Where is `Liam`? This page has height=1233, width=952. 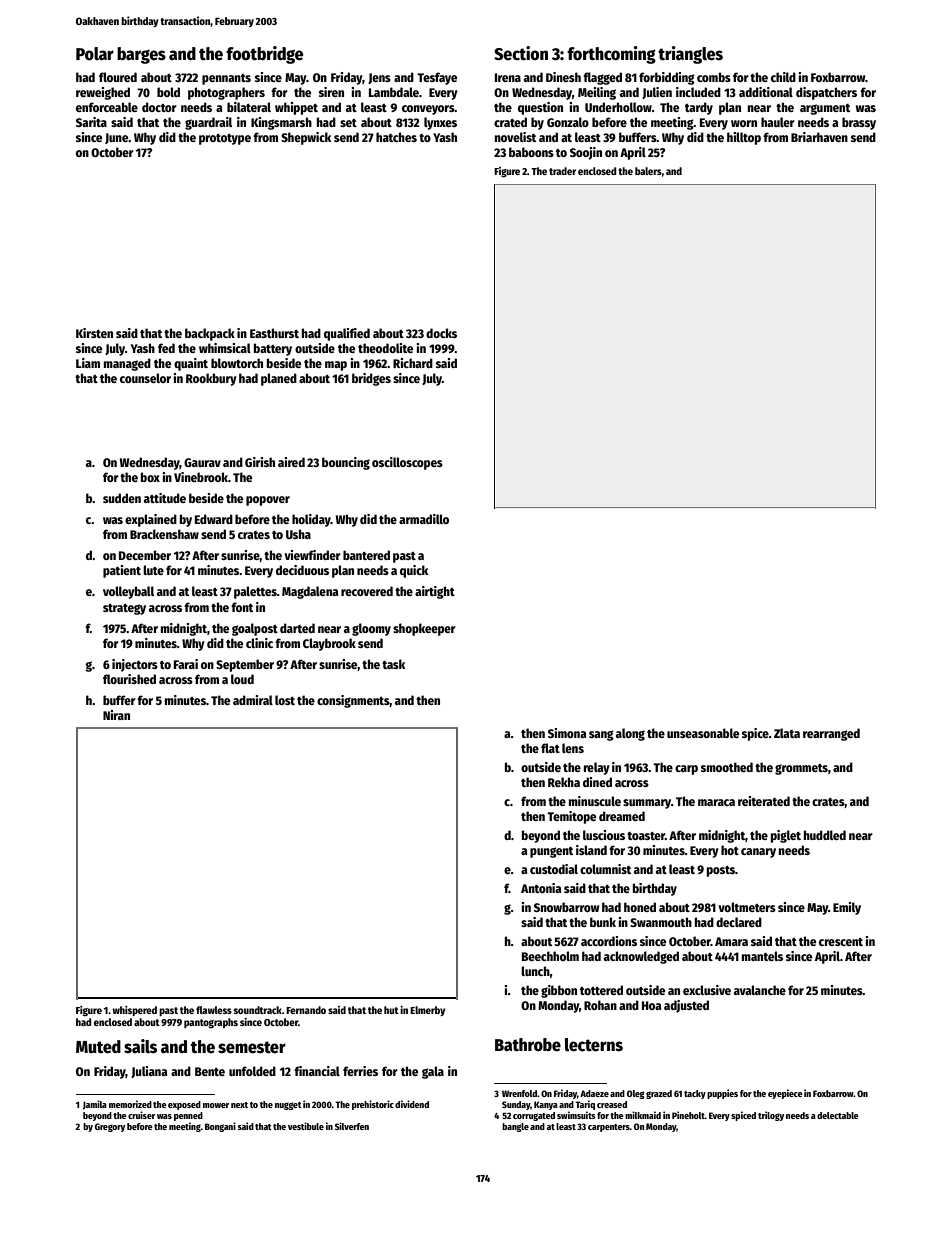 Liam is located at coordinates (88, 363).
